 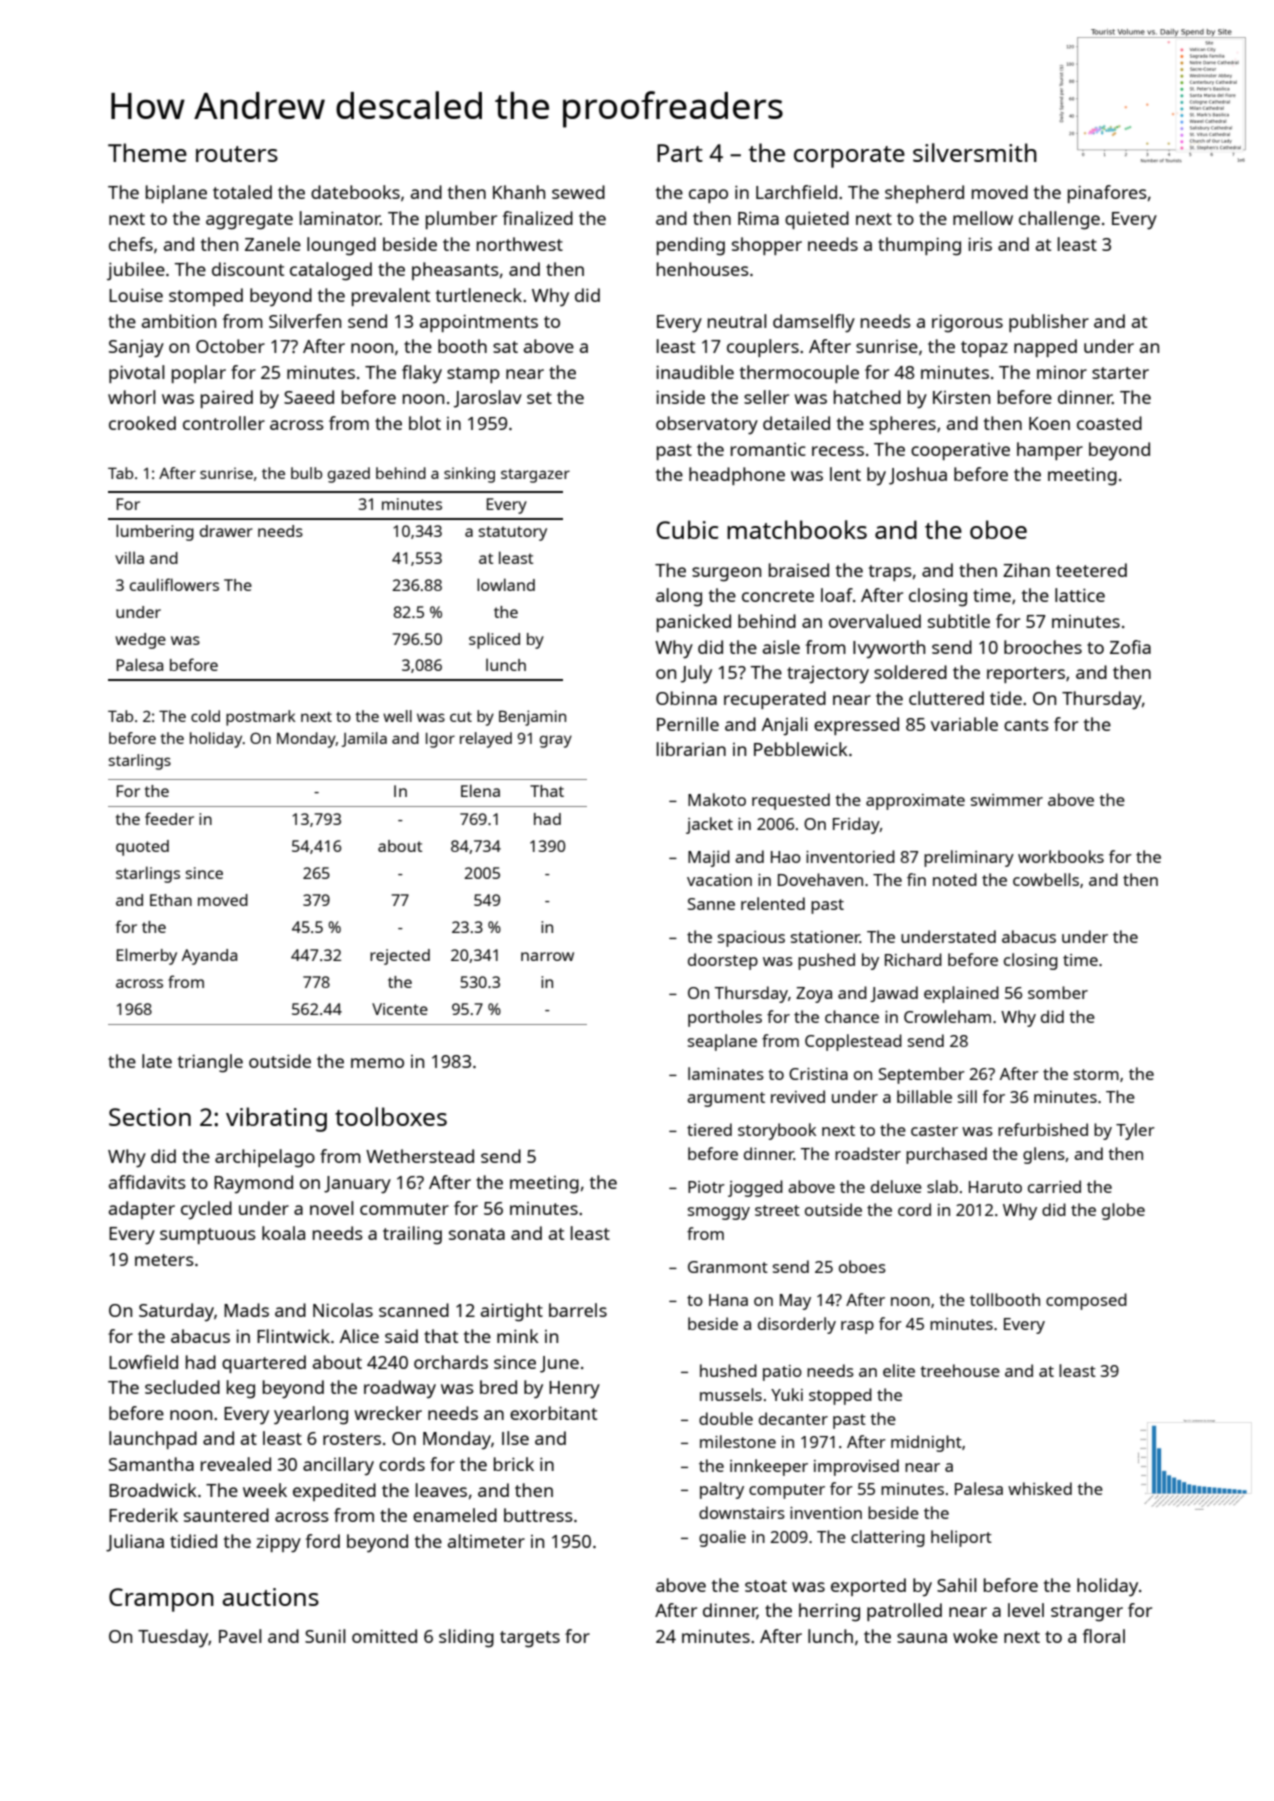 I want to click on scanned, so click(x=414, y=1310).
